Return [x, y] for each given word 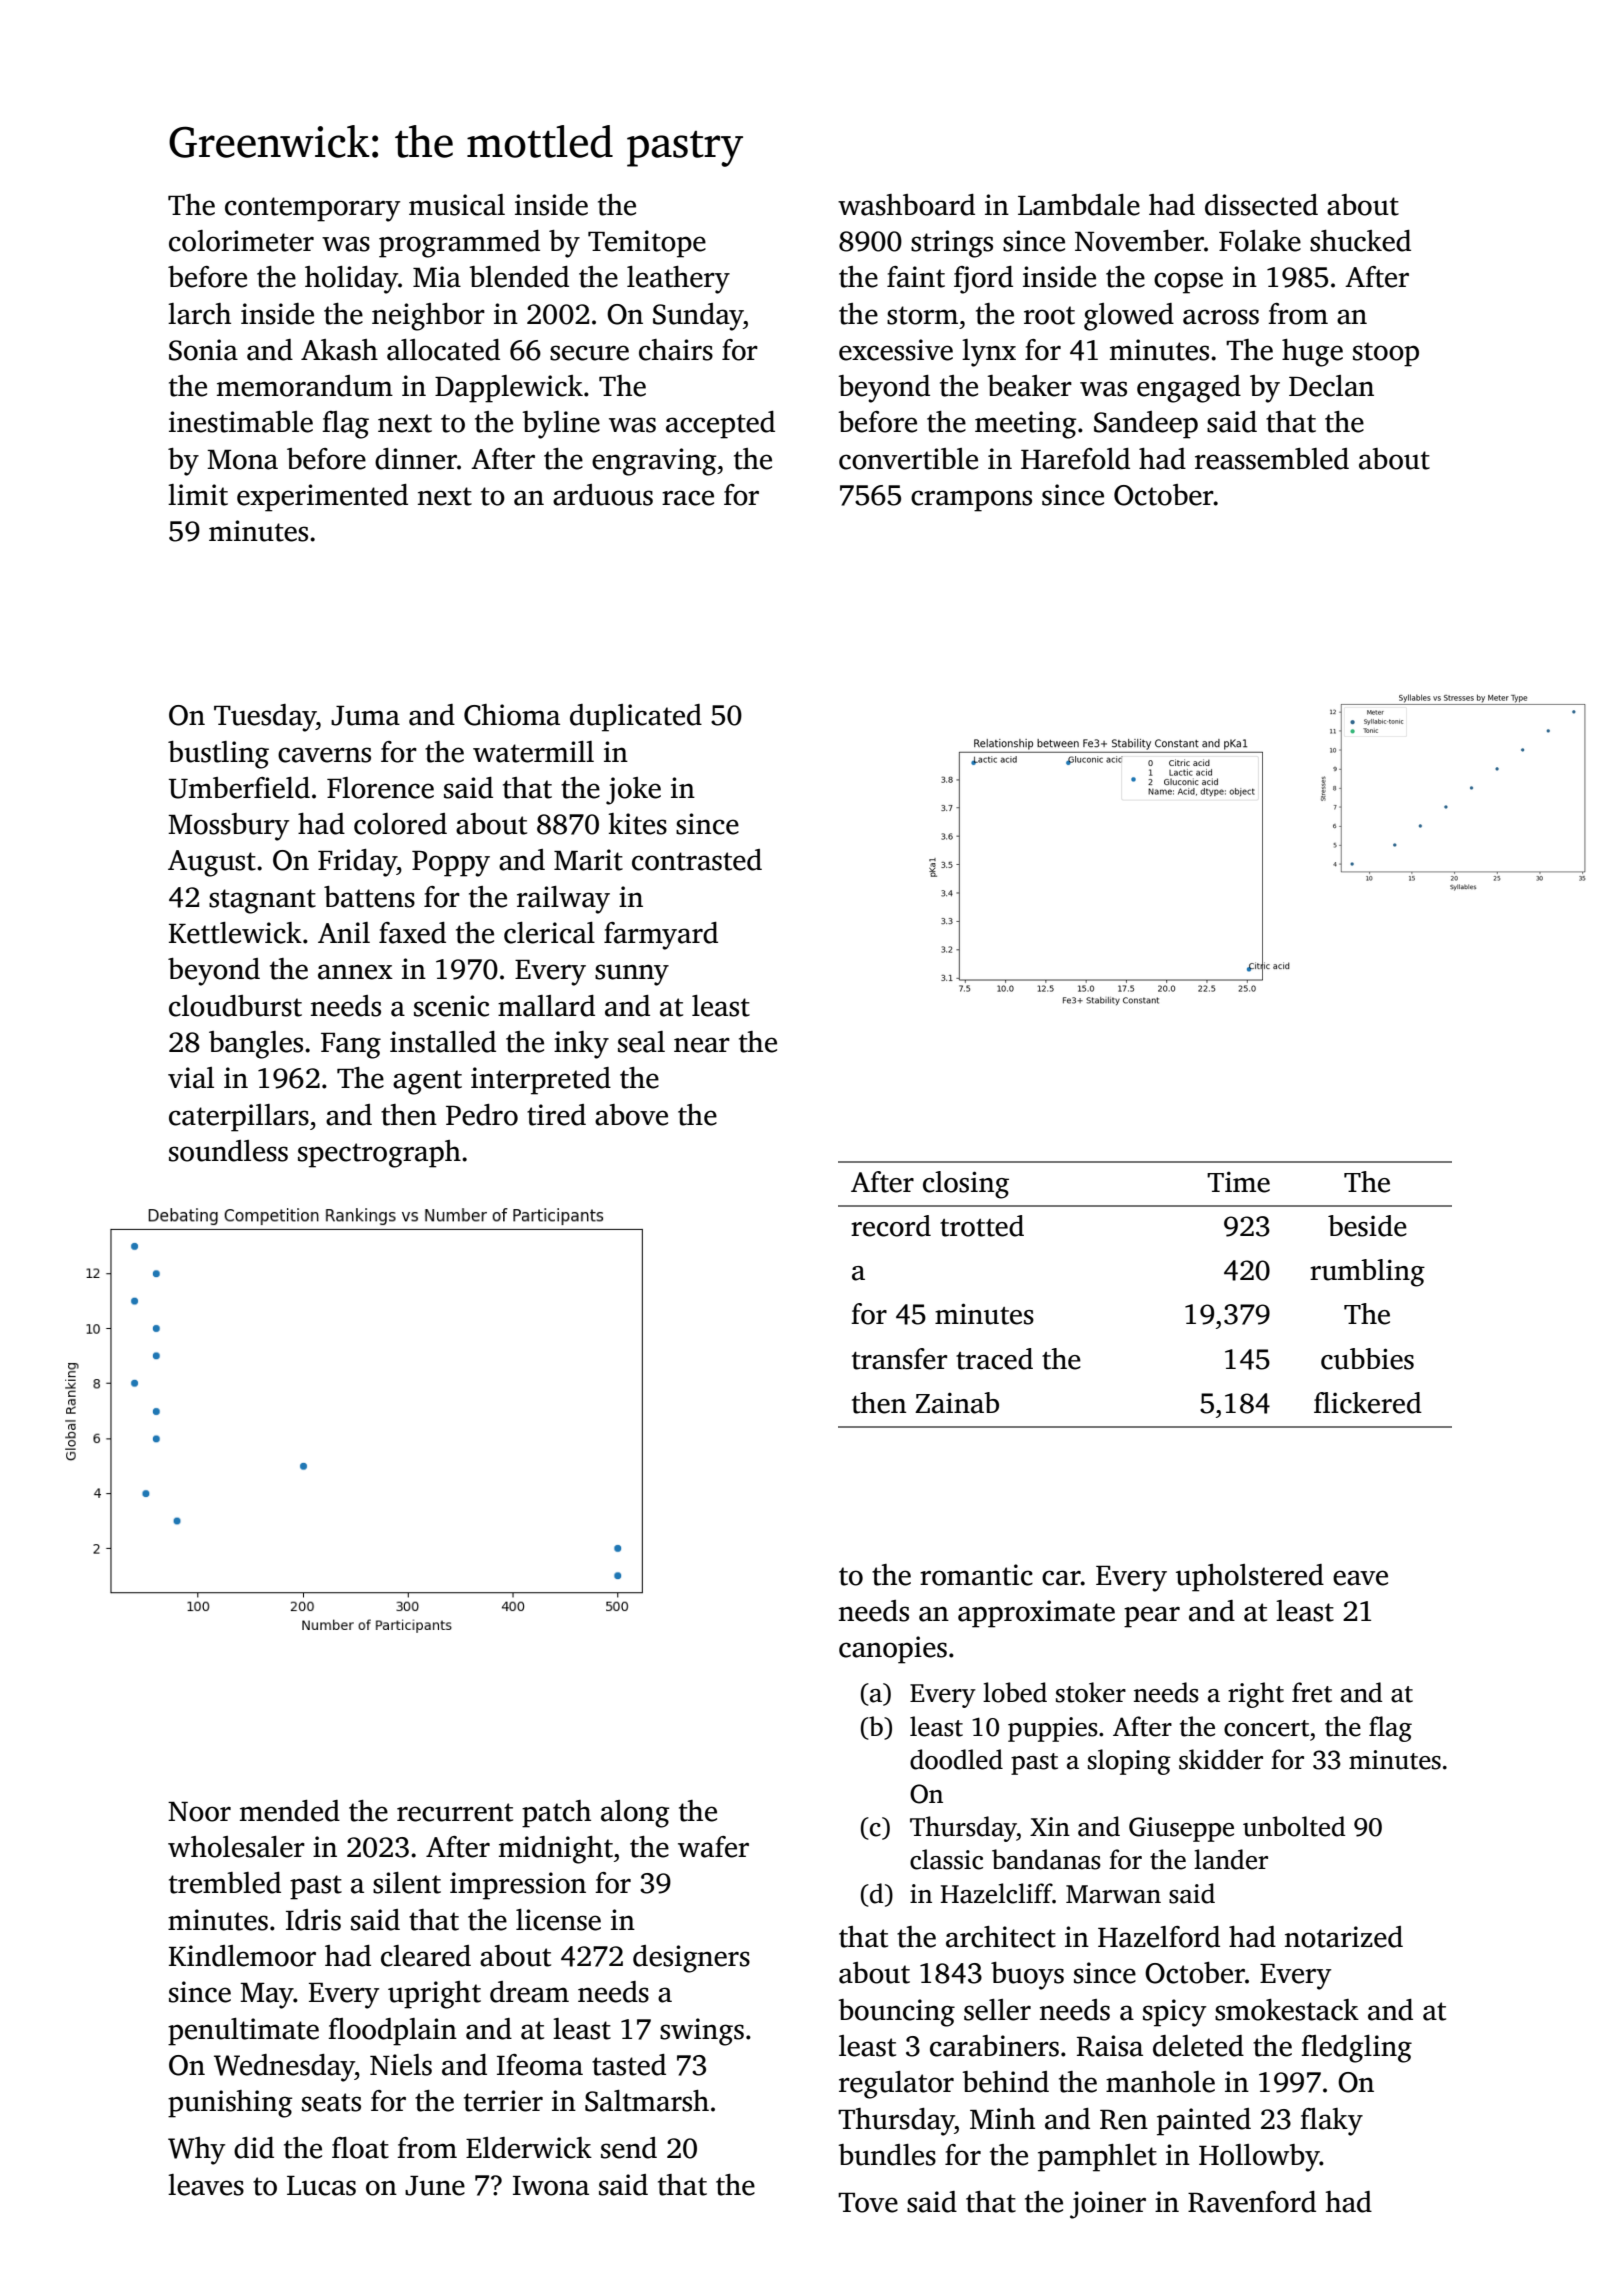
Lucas [321, 2186]
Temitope [647, 244]
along [635, 1814]
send [629, 2148]
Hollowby [1259, 2158]
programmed [459, 244]
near [702, 1045]
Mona [242, 460]
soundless [228, 1151]
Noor [199, 1812]
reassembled [1272, 459]
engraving [654, 462]
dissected [1261, 205]
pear [1152, 1617]
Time [1238, 1182]
